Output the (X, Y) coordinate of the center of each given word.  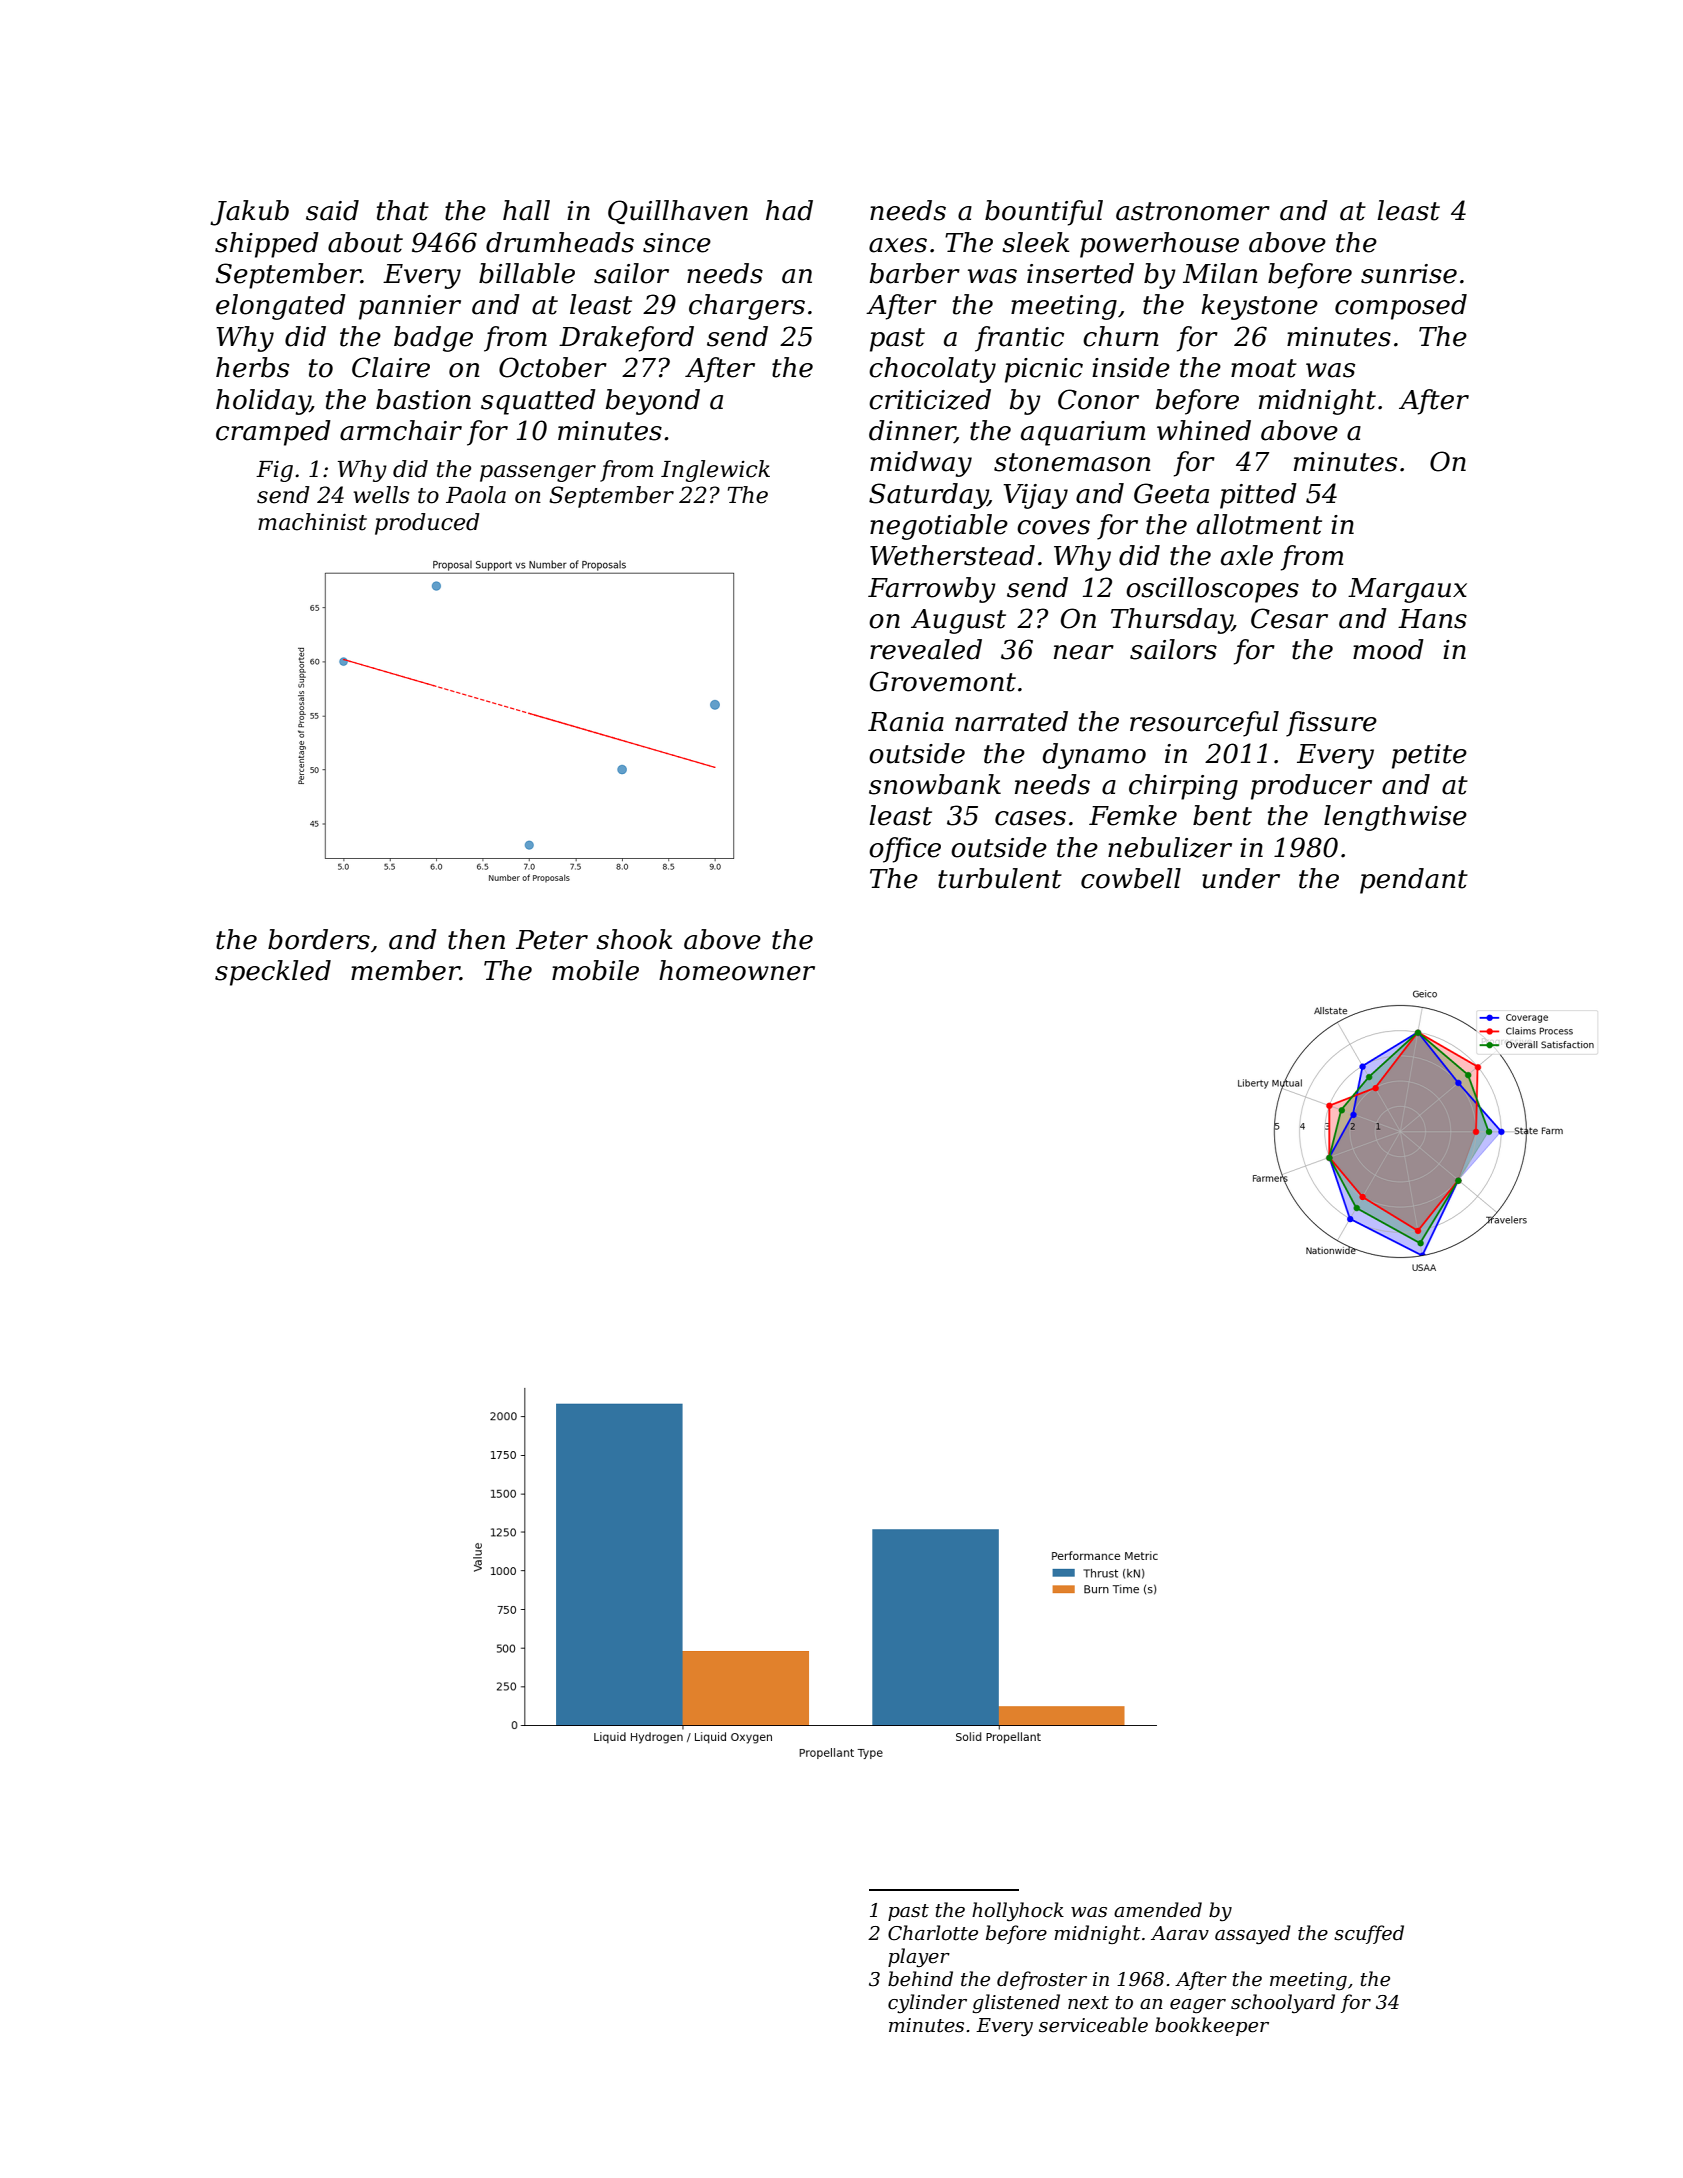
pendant (1414, 881)
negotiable (939, 527)
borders (319, 939)
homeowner (737, 970)
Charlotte (933, 1933)
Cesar (1289, 618)
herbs (252, 367)
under (1241, 878)
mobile (595, 970)
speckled (273, 973)
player (919, 1957)
